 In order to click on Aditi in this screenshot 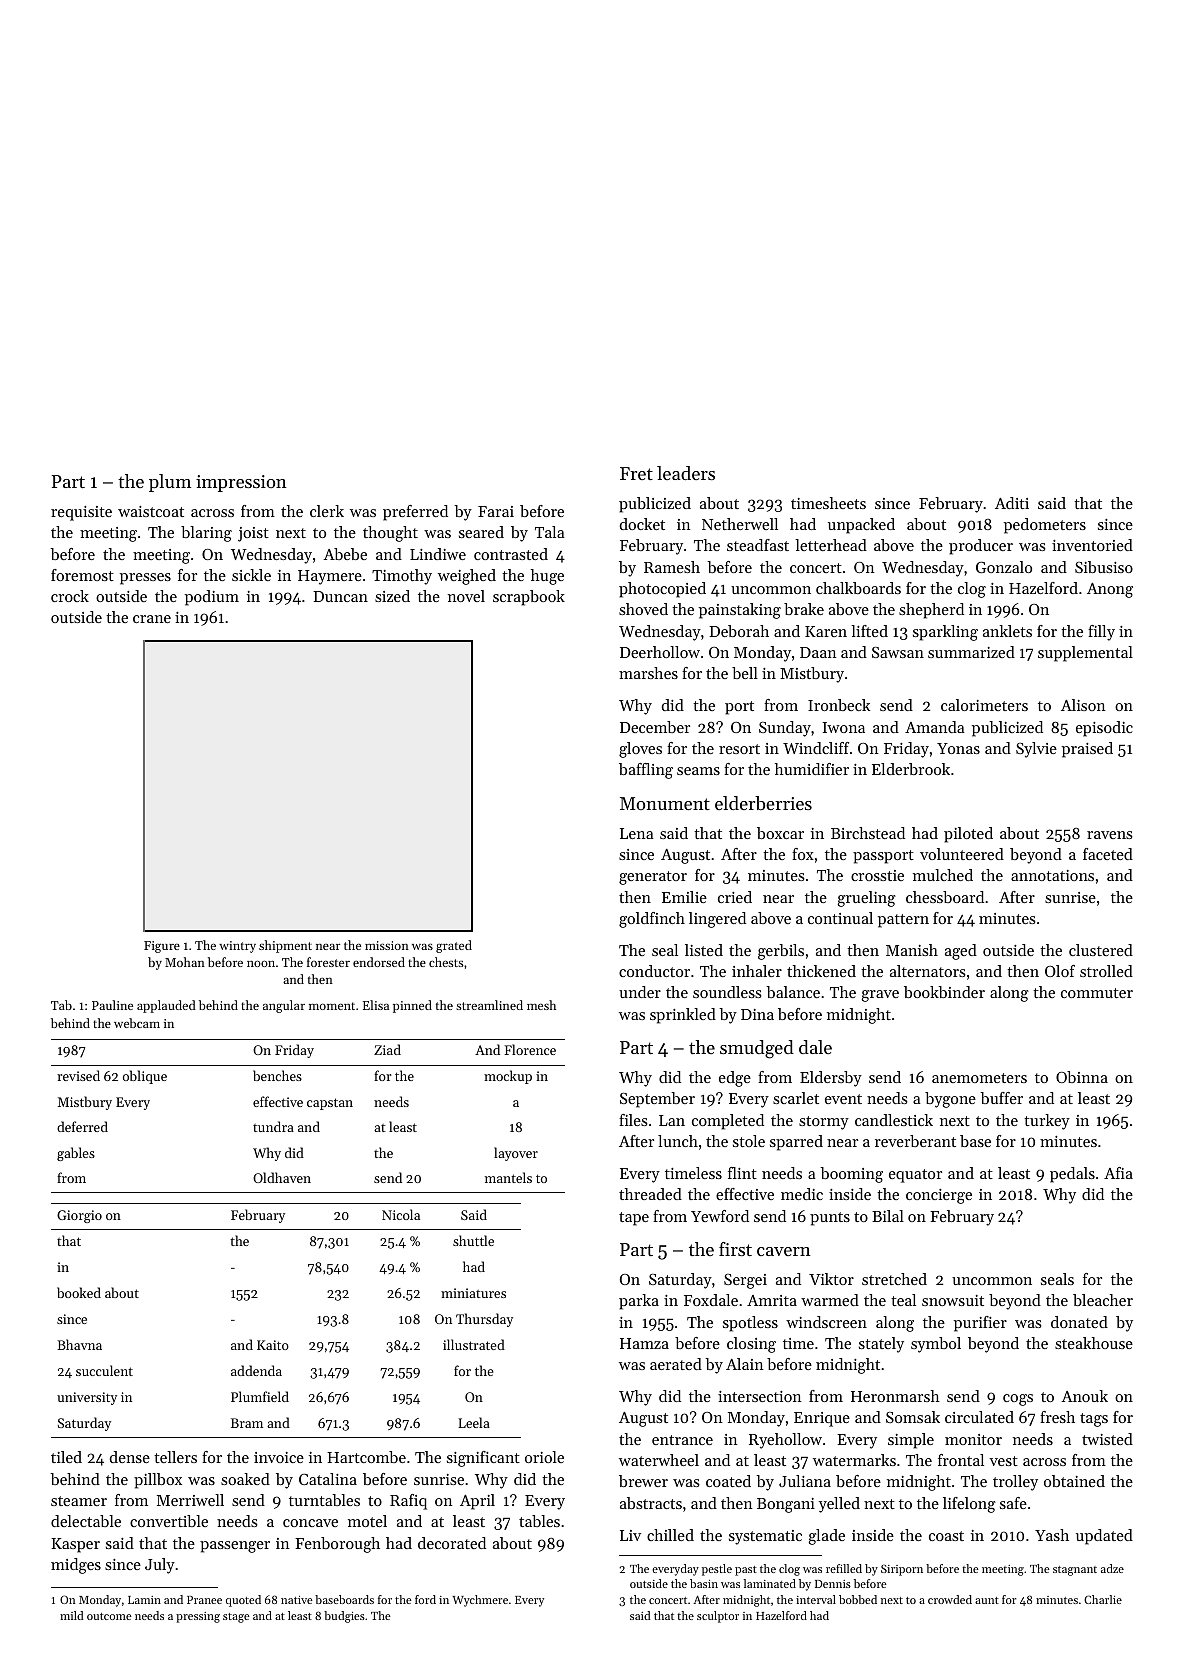, I will do `click(1012, 503)`.
